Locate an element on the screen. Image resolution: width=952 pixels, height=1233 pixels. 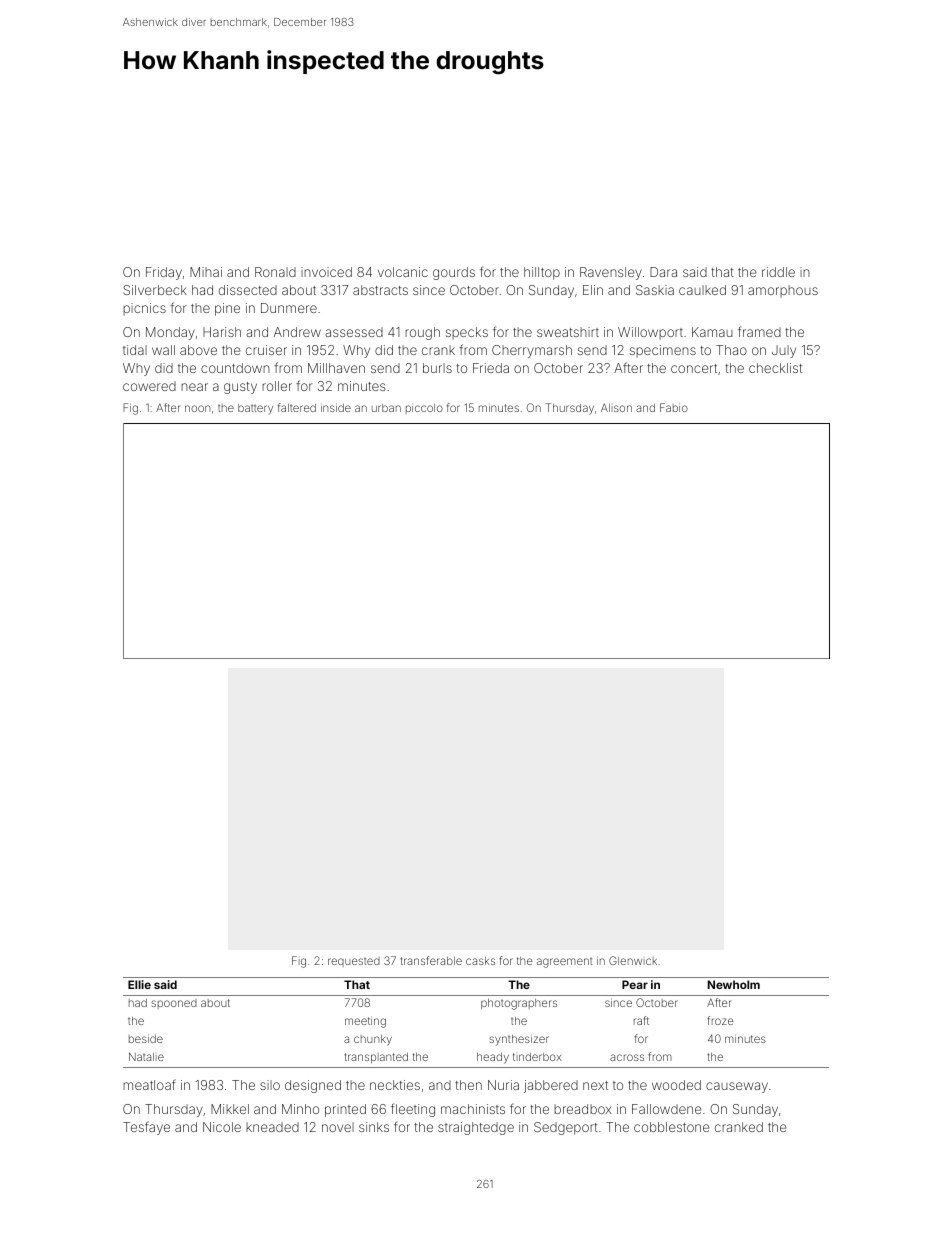
Fabio is located at coordinates (674, 407).
